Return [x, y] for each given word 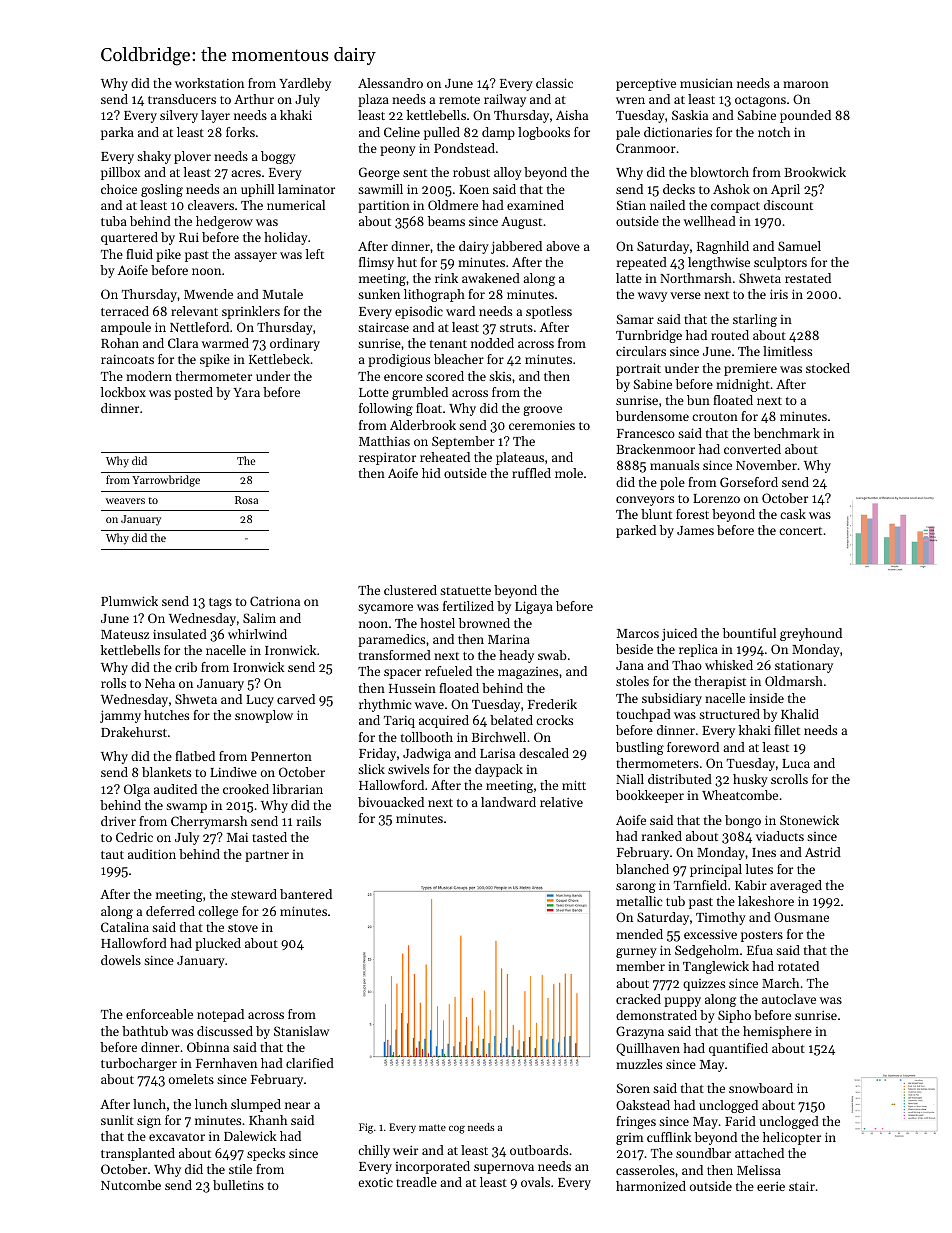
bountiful [749, 633]
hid [431, 473]
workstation [209, 83]
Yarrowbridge [166, 481]
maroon [806, 84]
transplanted [138, 1154]
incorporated [432, 1167]
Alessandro [390, 83]
